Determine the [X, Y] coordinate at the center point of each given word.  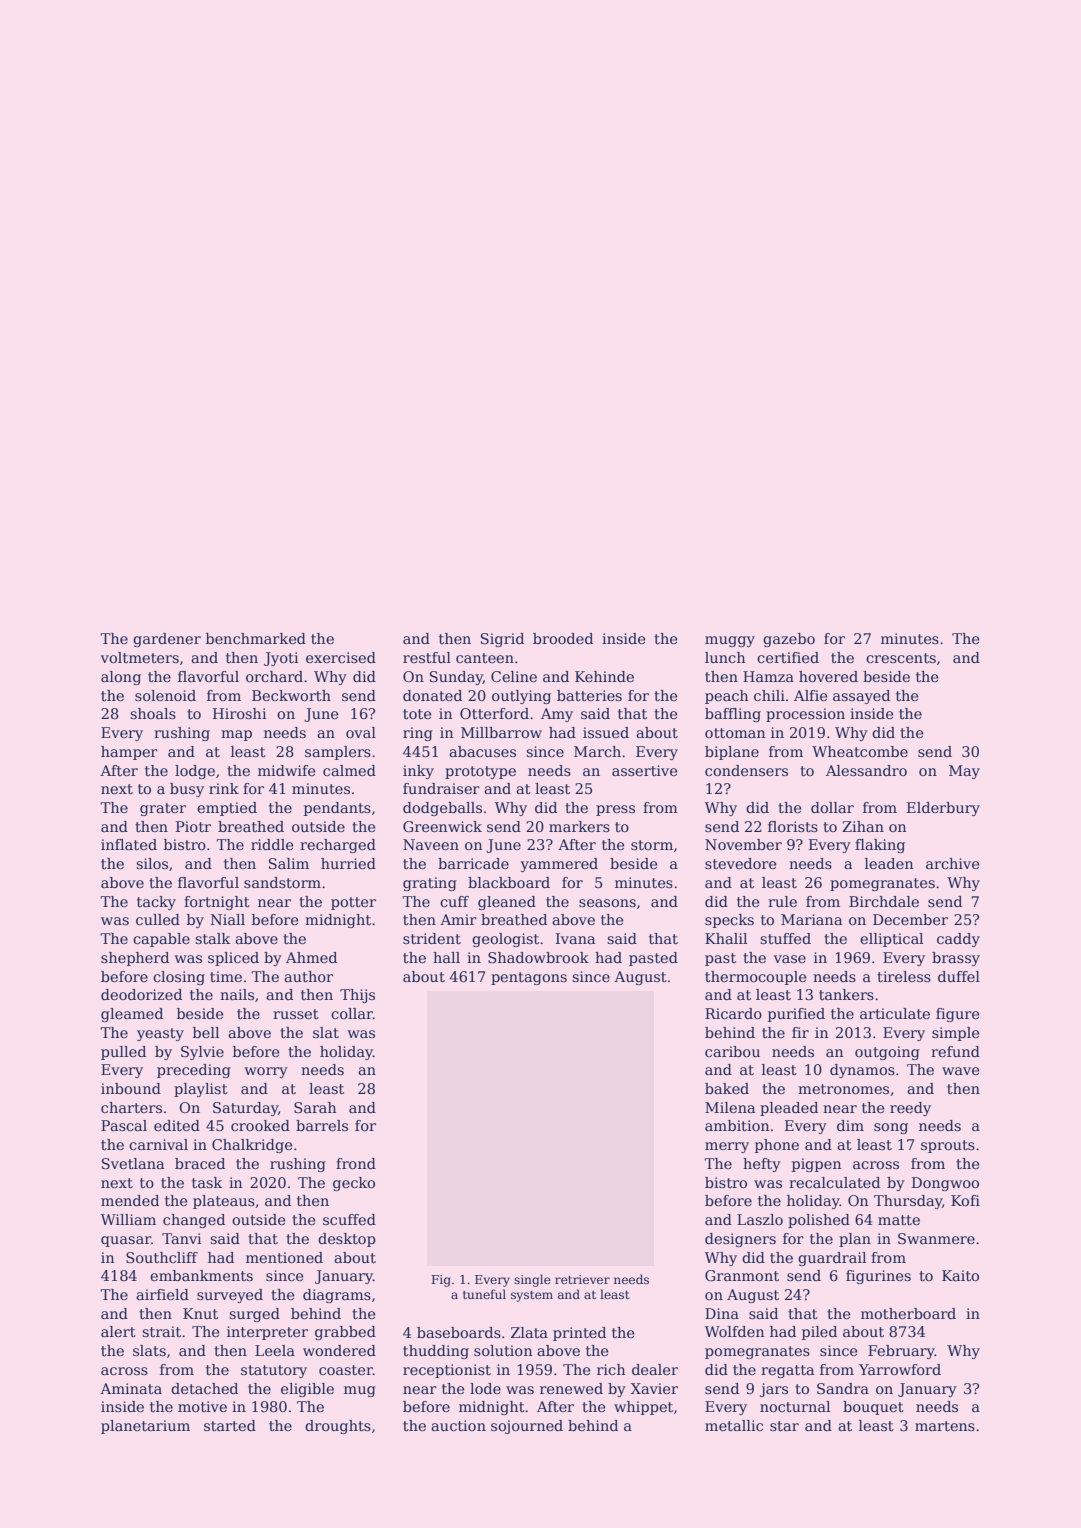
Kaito [960, 1275]
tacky [156, 903]
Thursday [908, 1202]
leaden [889, 863]
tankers [846, 994]
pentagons [529, 978]
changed [194, 1221]
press [615, 810]
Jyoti [281, 659]
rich [611, 1369]
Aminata [131, 1388]
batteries [589, 695]
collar [352, 1013]
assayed [861, 697]
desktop [347, 1240]
